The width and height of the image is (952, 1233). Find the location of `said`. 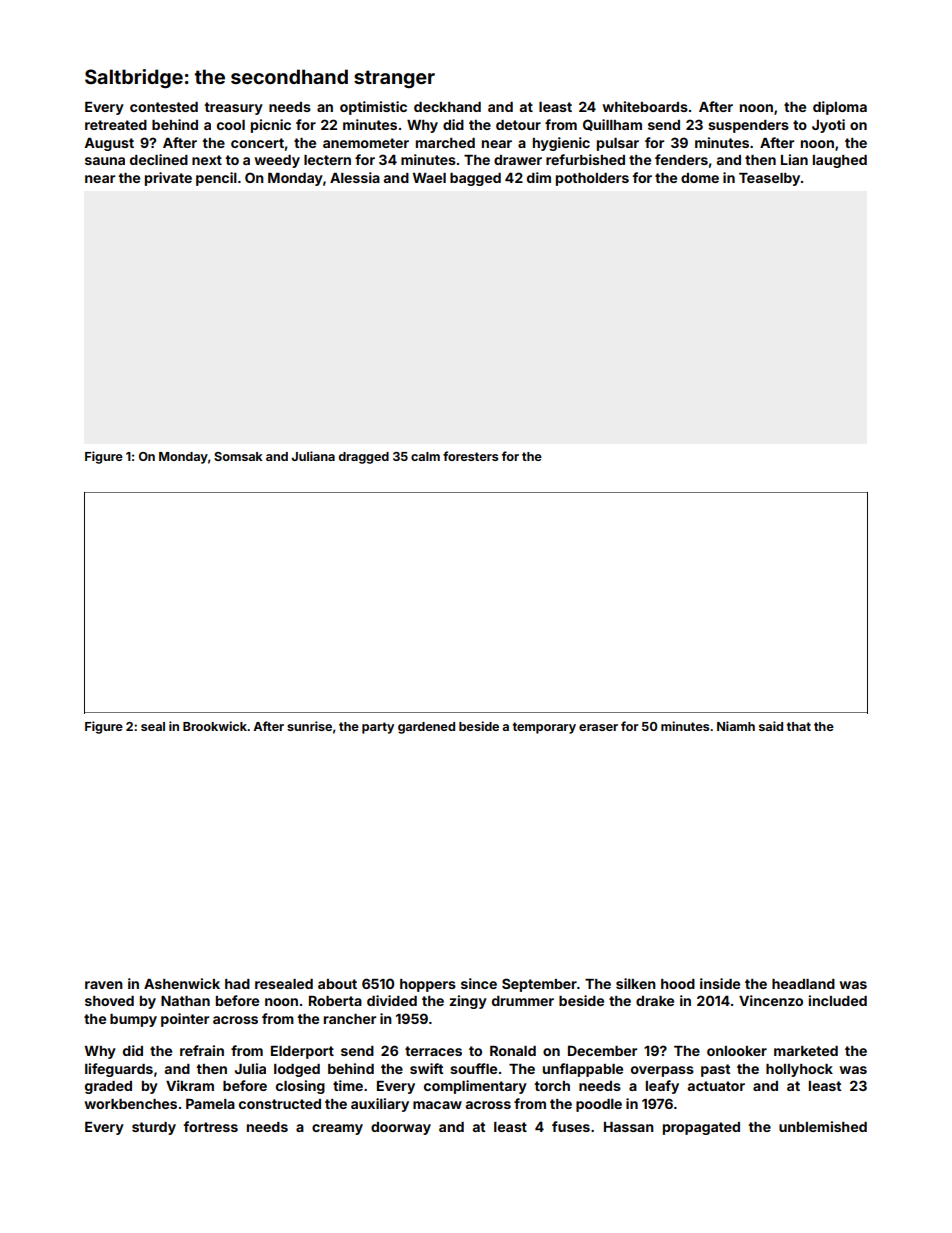

said is located at coordinates (771, 726).
